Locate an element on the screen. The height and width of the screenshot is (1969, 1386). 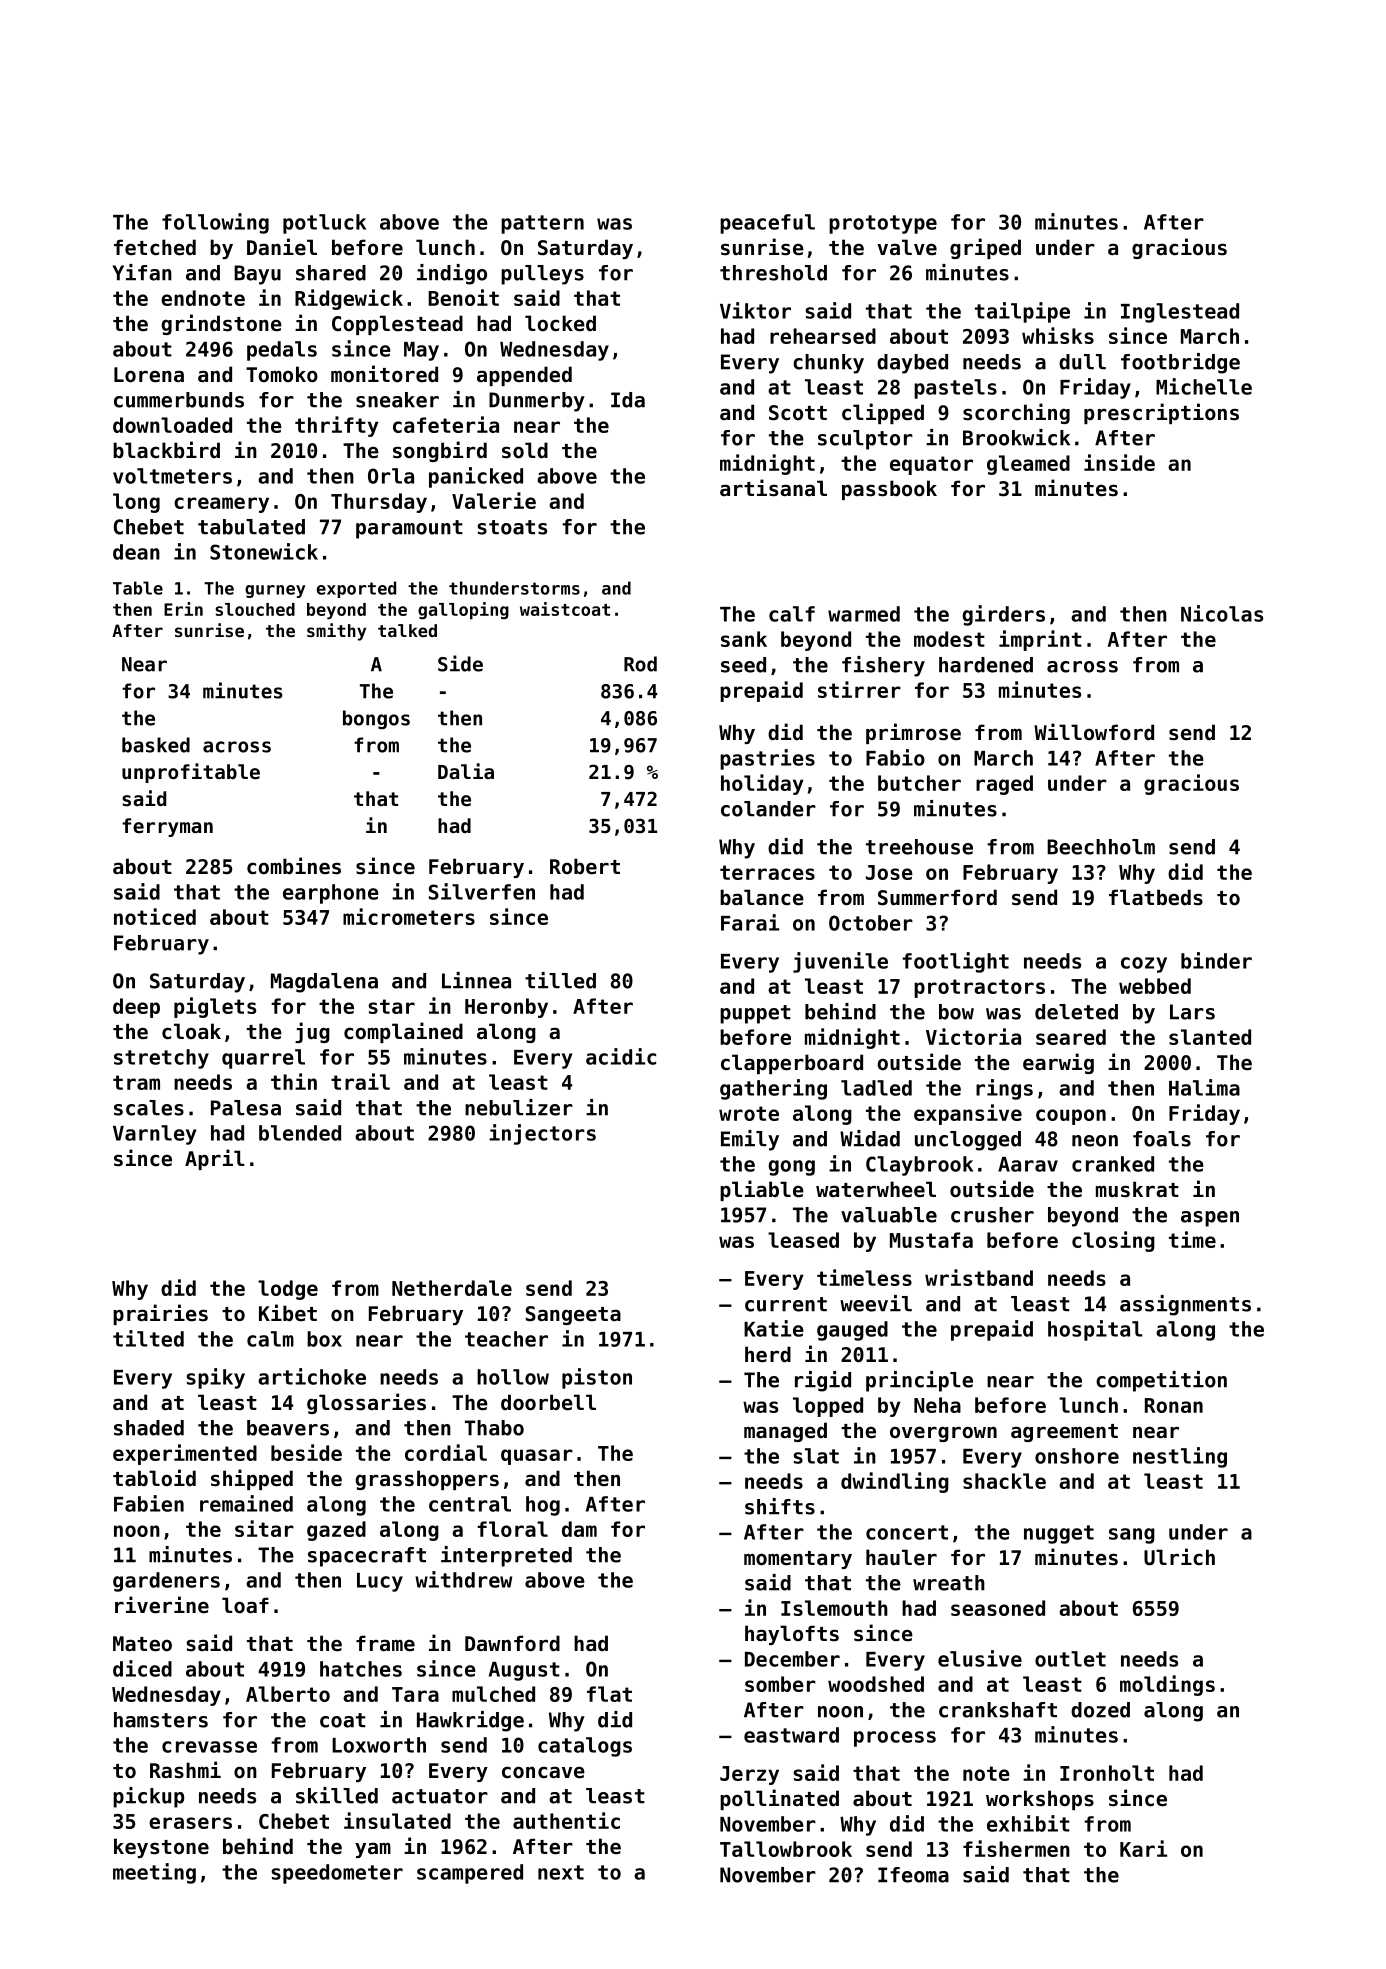
pliable is located at coordinates (762, 1190).
